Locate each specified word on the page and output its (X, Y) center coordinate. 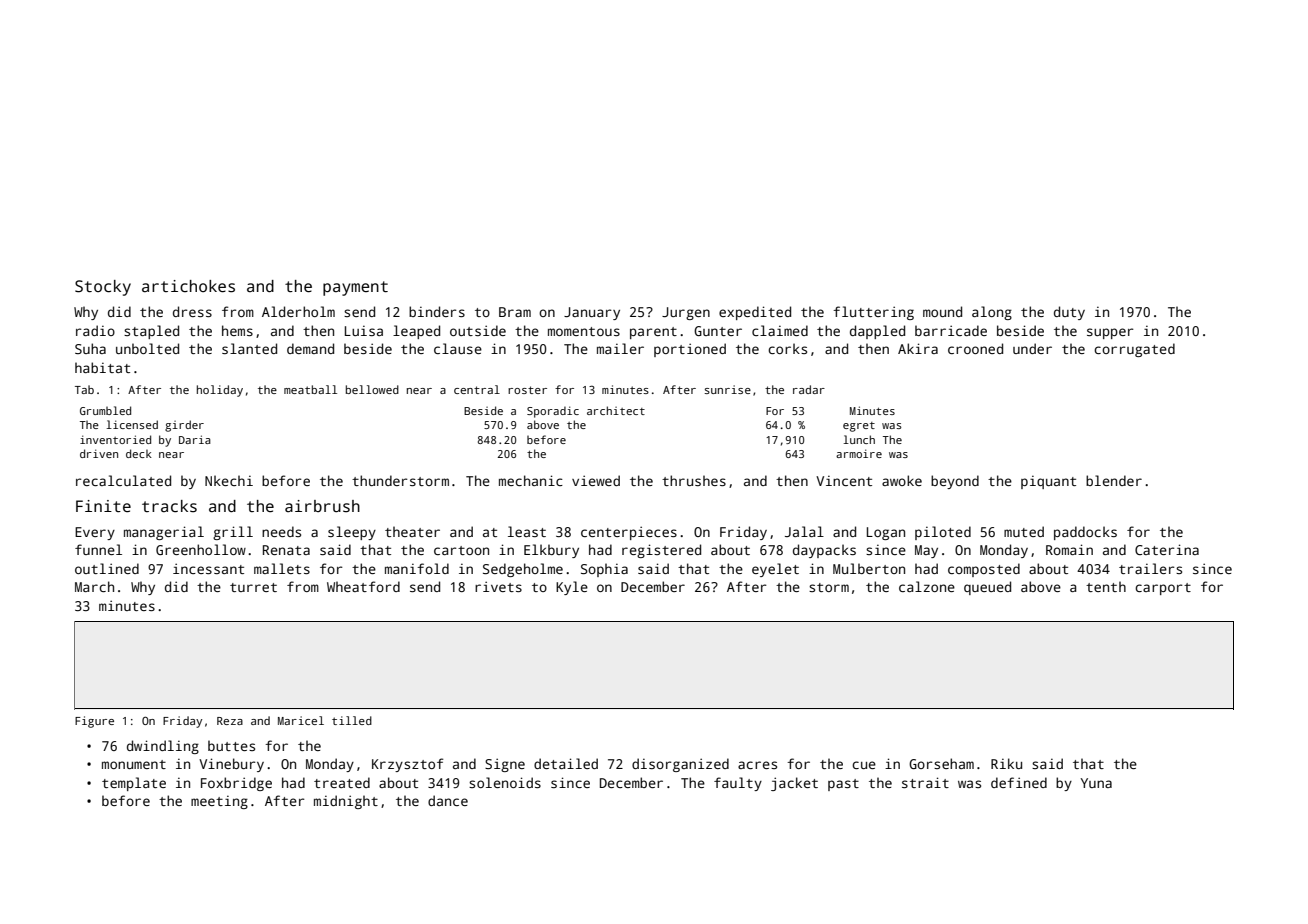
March (94, 586)
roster (527, 390)
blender (1114, 480)
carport (1163, 589)
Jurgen (686, 313)
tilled (352, 720)
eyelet (775, 570)
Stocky (103, 288)
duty (1069, 313)
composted (984, 570)
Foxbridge (236, 784)
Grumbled (105, 410)
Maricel (301, 720)
